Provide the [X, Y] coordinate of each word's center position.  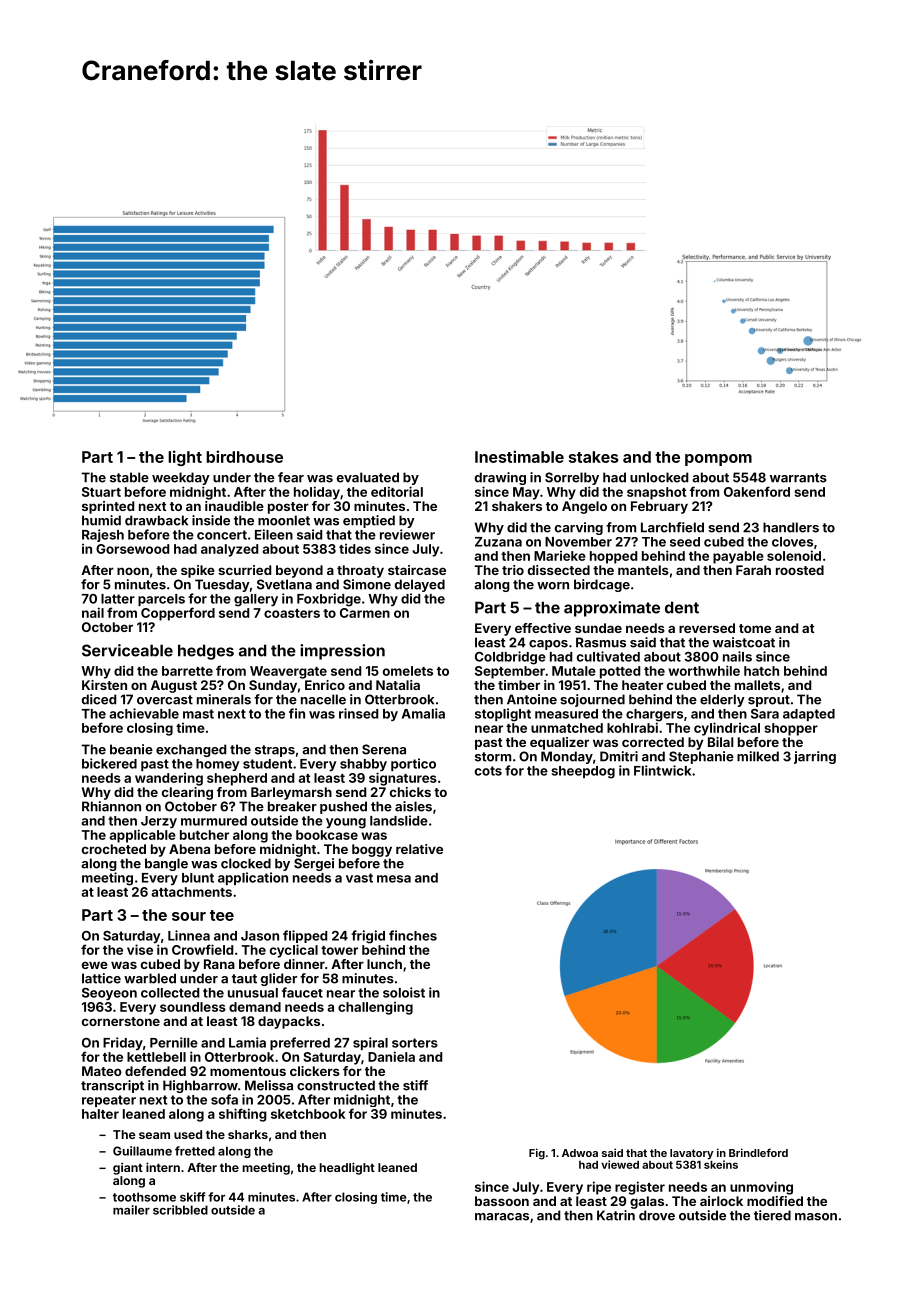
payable [738, 557]
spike [198, 571]
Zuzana [498, 542]
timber [519, 685]
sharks [248, 1134]
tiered [772, 1215]
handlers [791, 527]
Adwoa [580, 1153]
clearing [187, 793]
